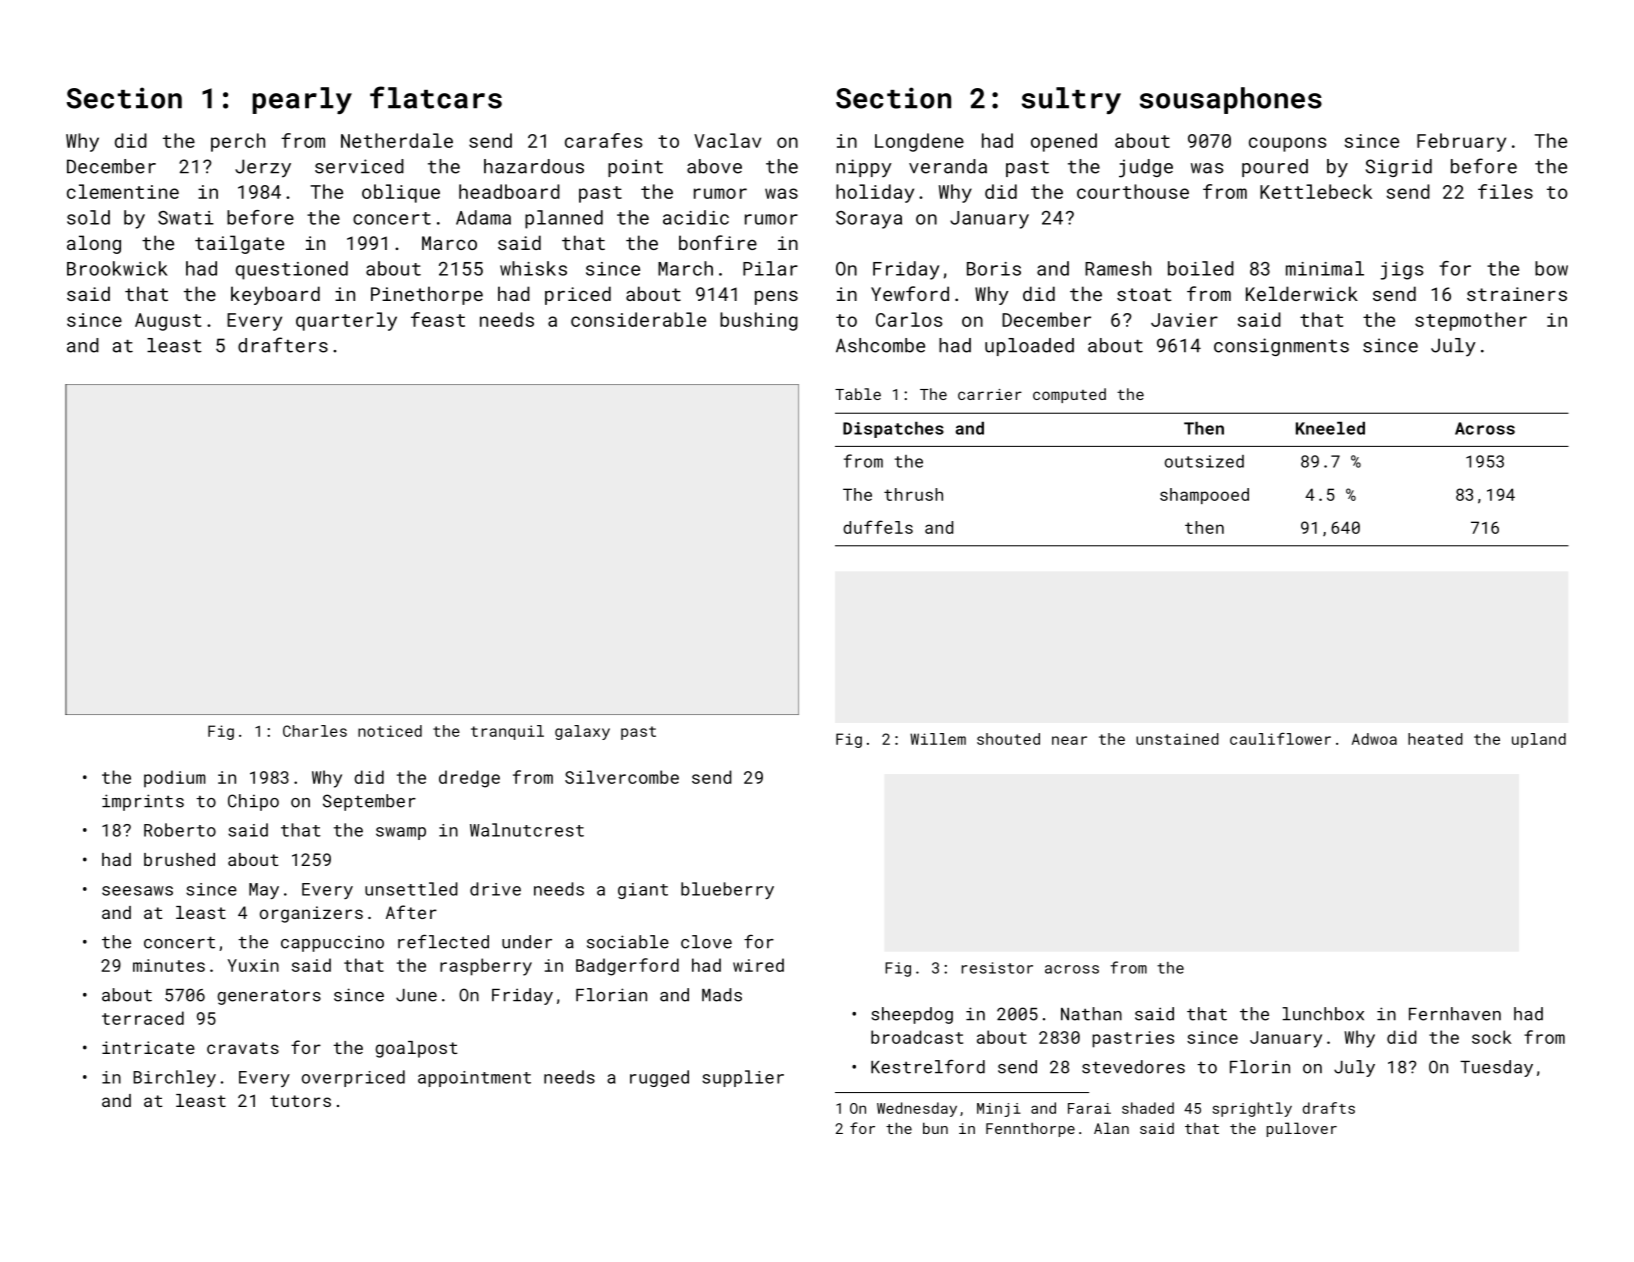  What do you see at coordinates (603, 140) in the screenshot?
I see `carafes` at bounding box center [603, 140].
